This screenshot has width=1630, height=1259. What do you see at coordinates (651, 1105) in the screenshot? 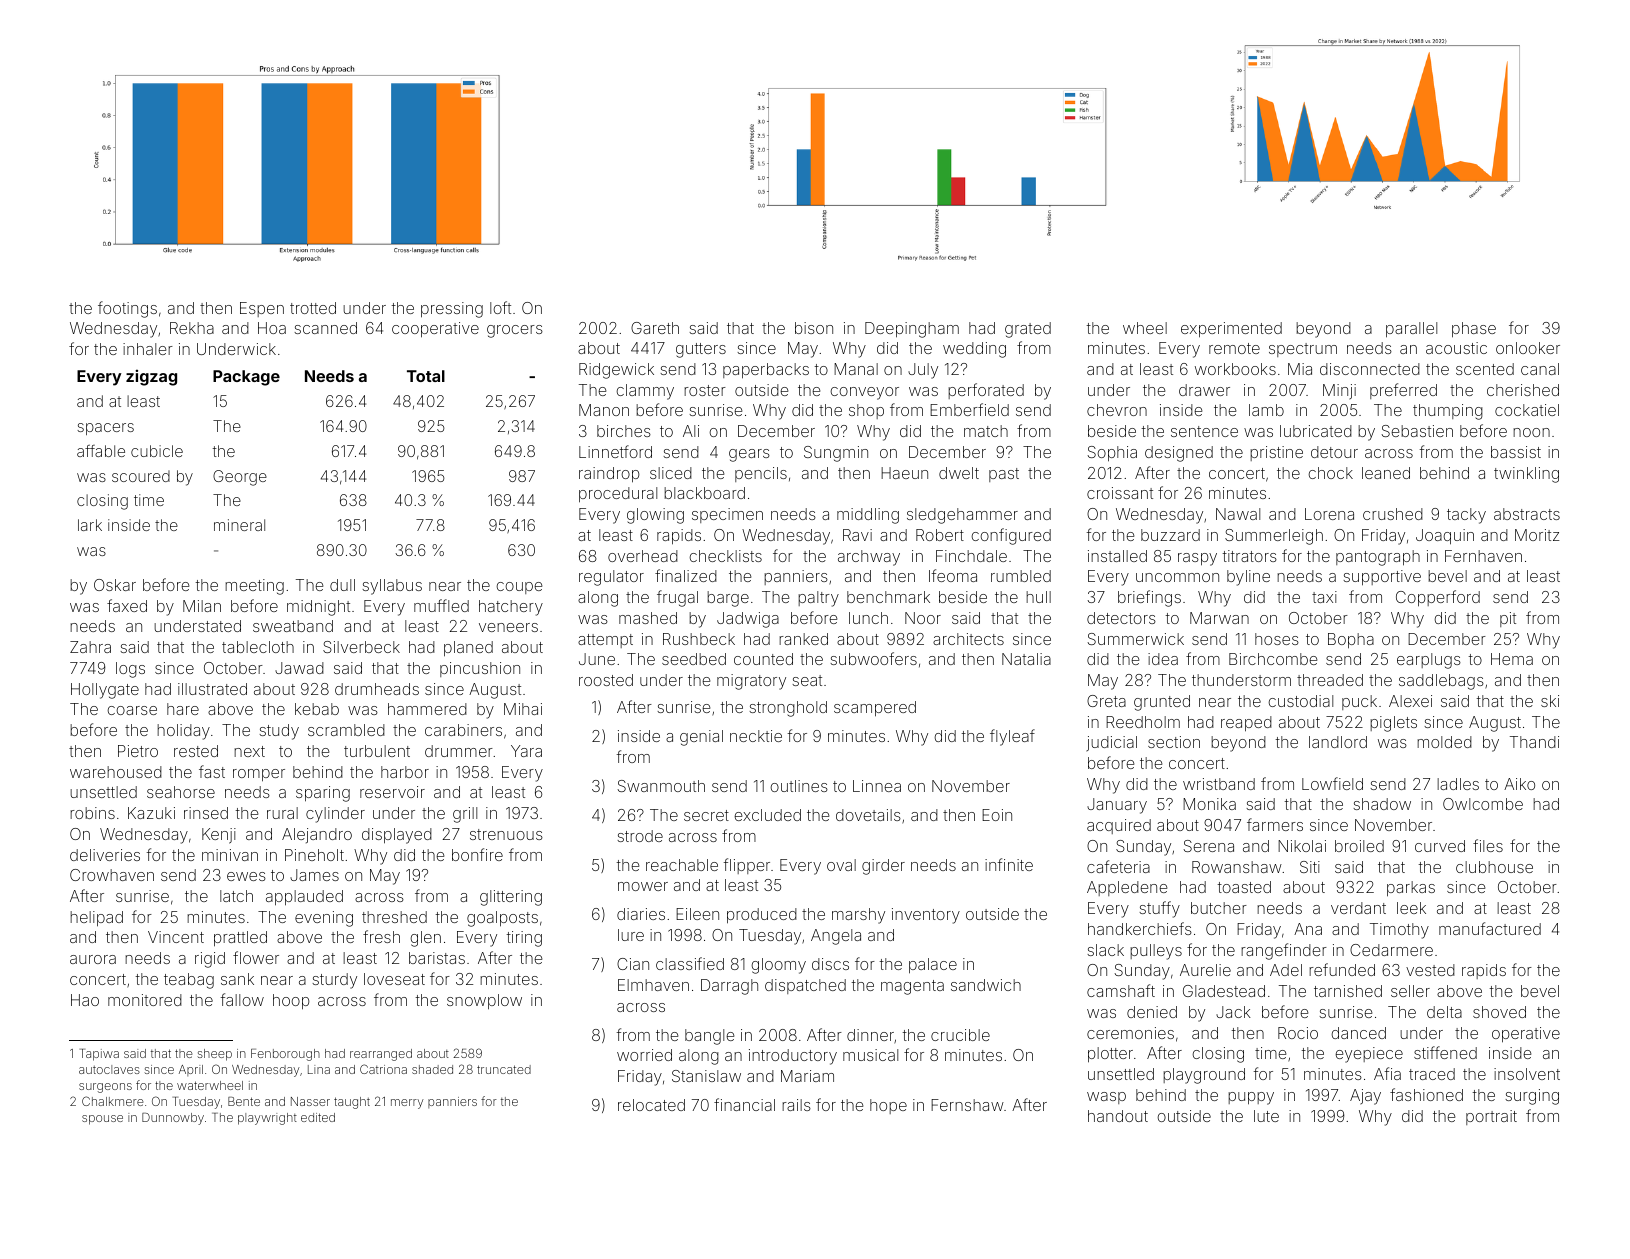
I see `relocated` at bounding box center [651, 1105].
